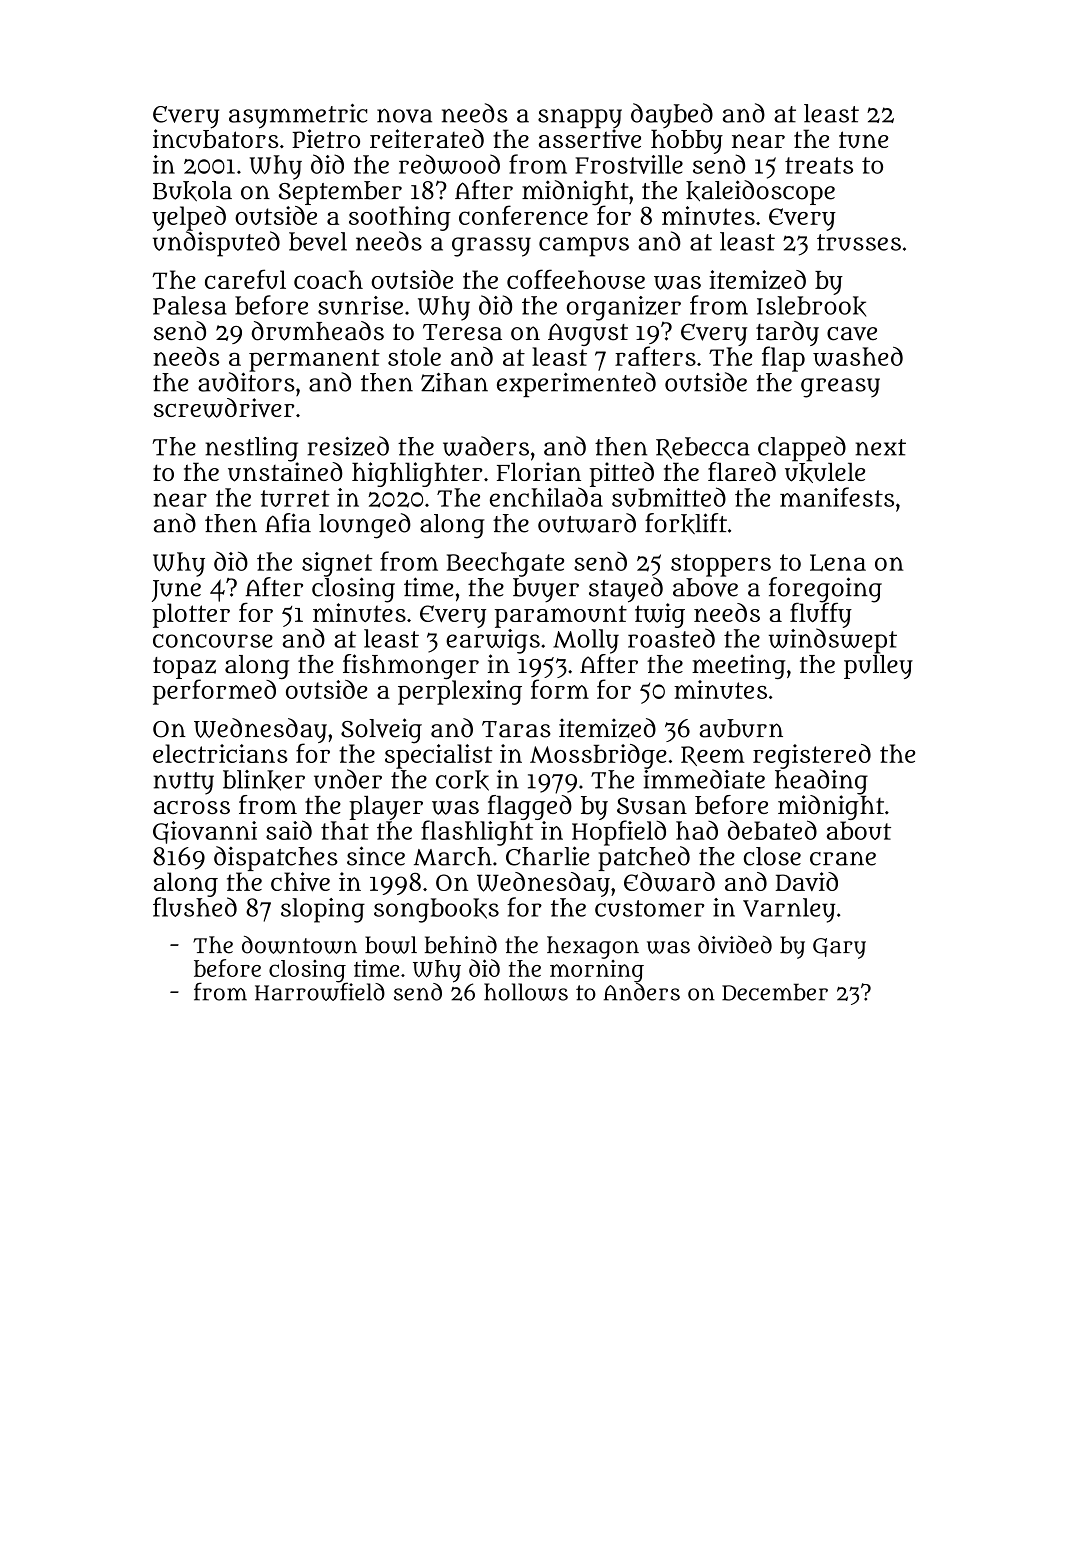  I want to click on Harrowfield, so click(320, 992).
